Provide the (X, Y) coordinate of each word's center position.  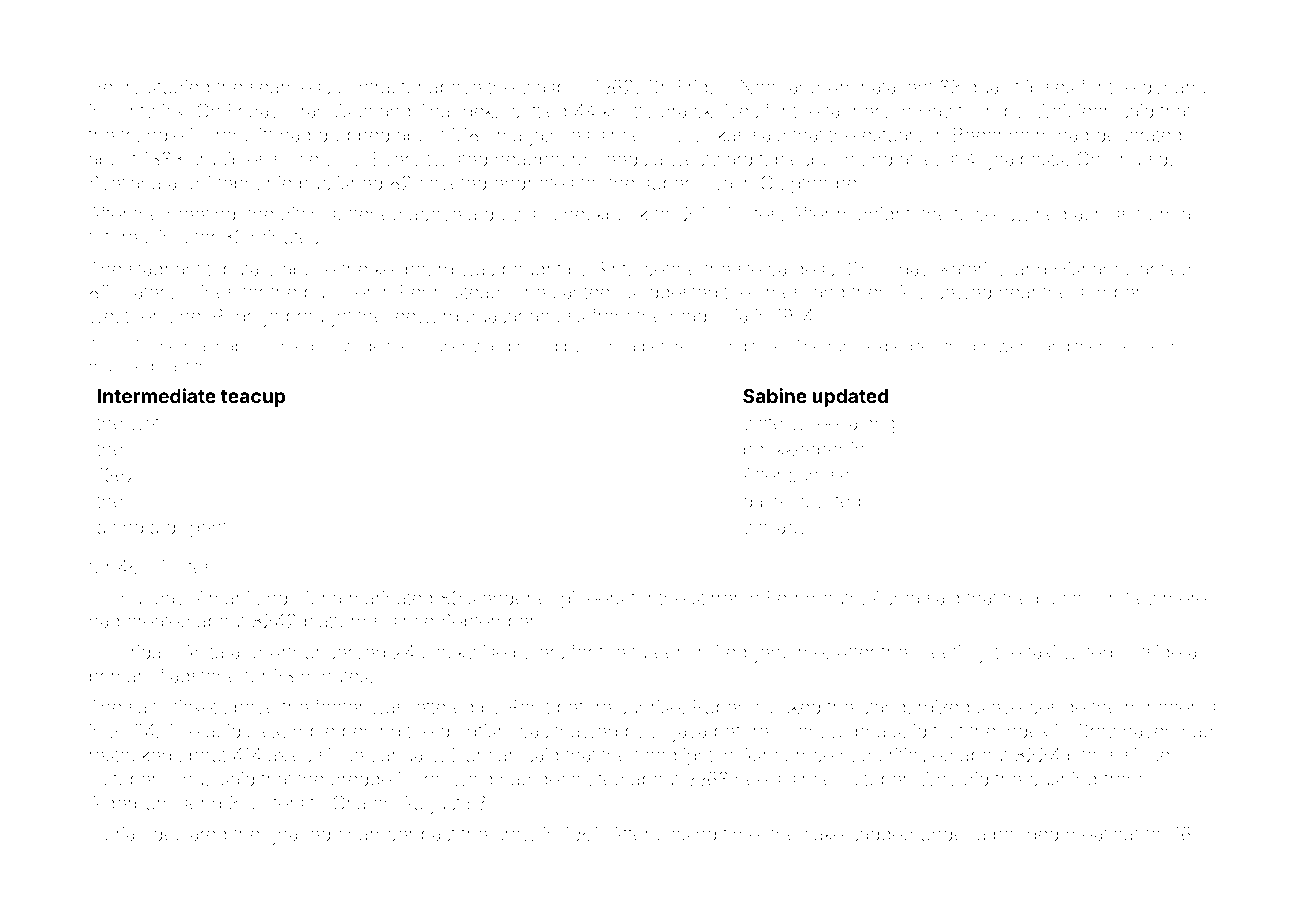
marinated (391, 598)
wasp (543, 90)
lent (918, 87)
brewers (1003, 346)
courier (441, 346)
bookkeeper (794, 451)
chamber (376, 834)
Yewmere (1166, 598)
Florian (117, 834)
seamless (290, 87)
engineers (581, 600)
